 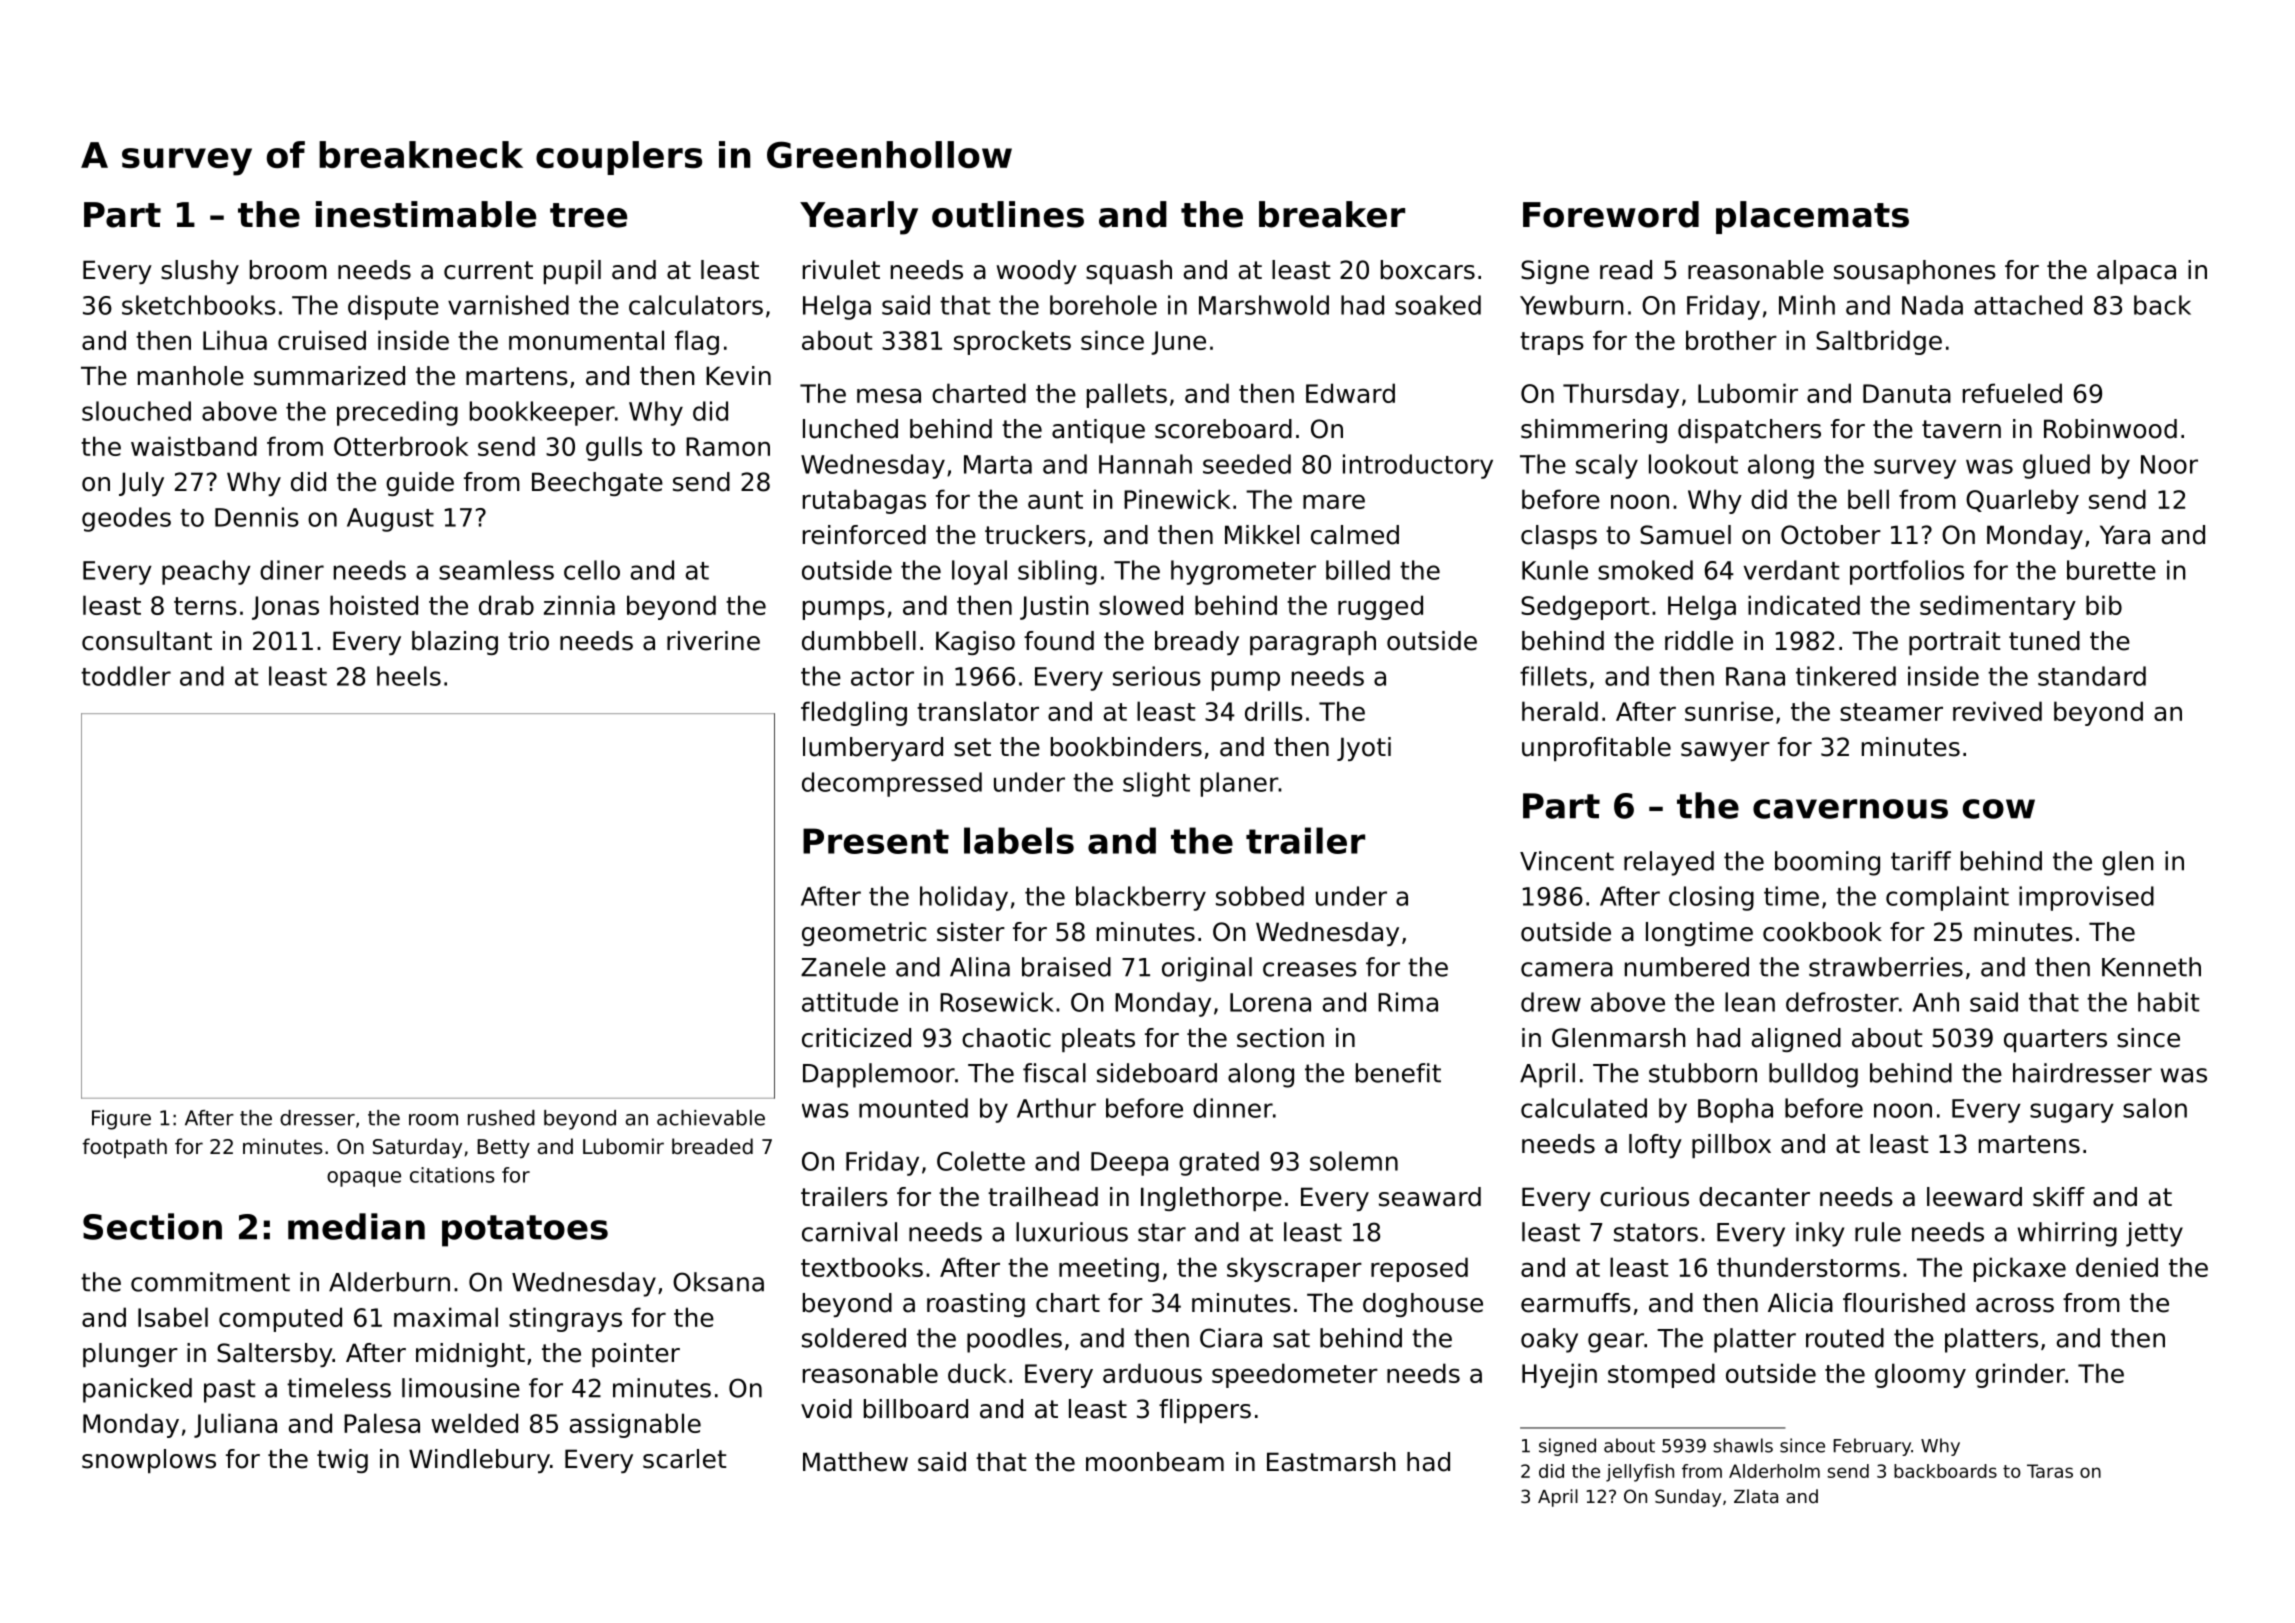 I want to click on Figure, so click(x=121, y=1120).
